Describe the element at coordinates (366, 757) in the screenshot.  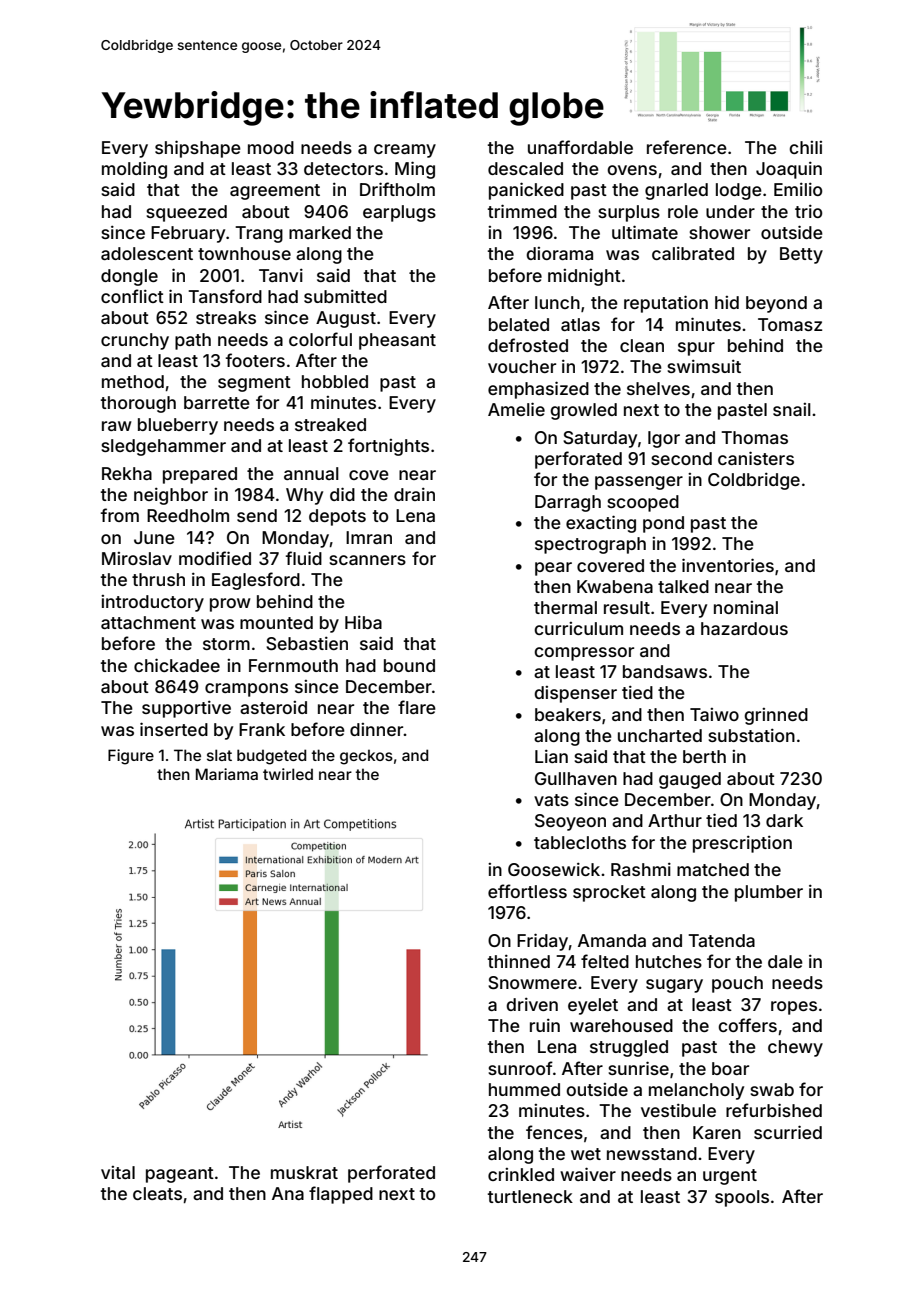
I see `geckos` at that location.
